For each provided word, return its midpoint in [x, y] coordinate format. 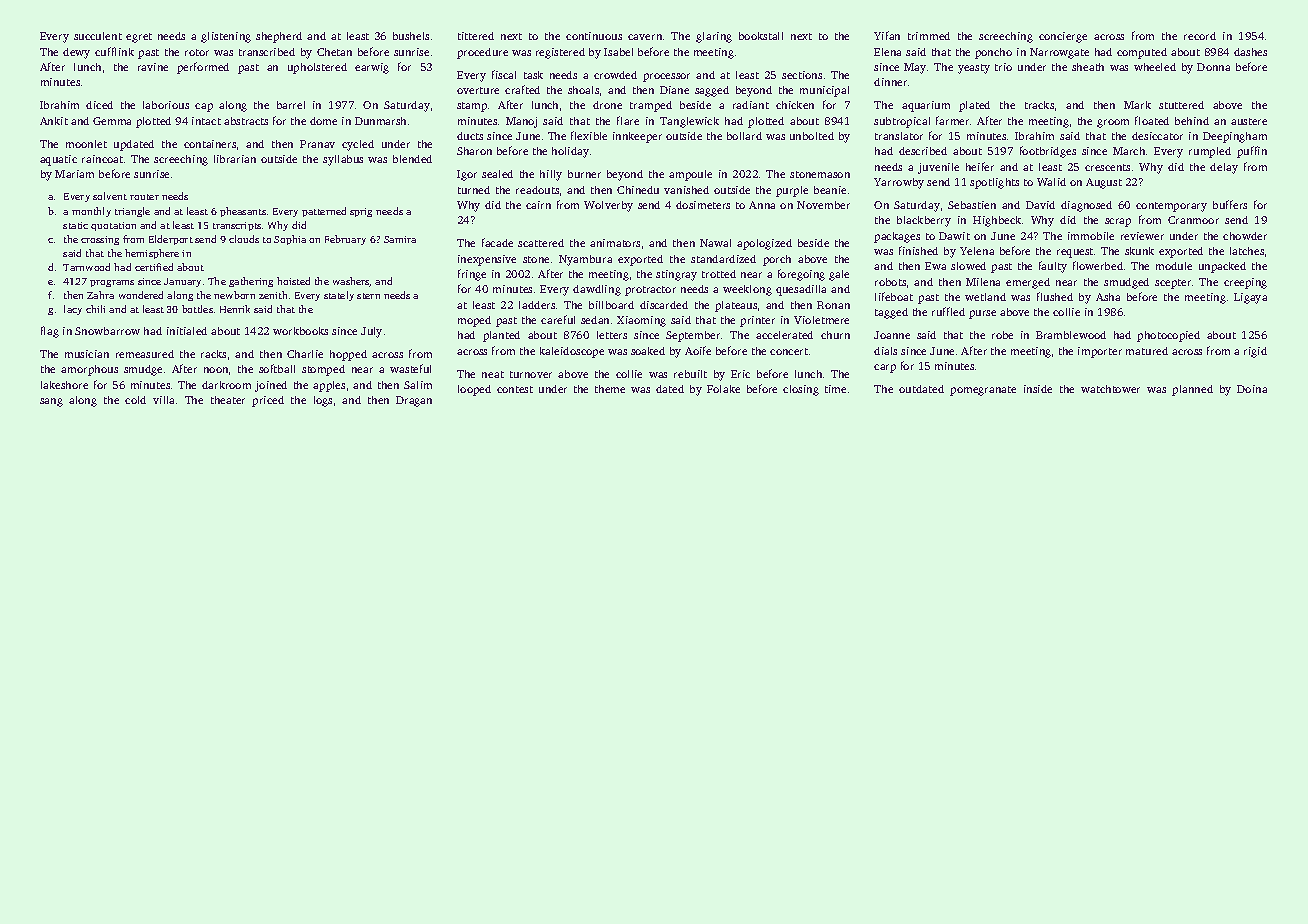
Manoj [521, 122]
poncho [993, 53]
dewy [76, 53]
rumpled [1210, 152]
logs [323, 401]
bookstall [761, 36]
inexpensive [487, 260]
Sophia [290, 240]
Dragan [414, 401]
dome [323, 121]
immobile [1091, 236]
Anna [762, 205]
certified [154, 267]
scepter [1173, 284]
